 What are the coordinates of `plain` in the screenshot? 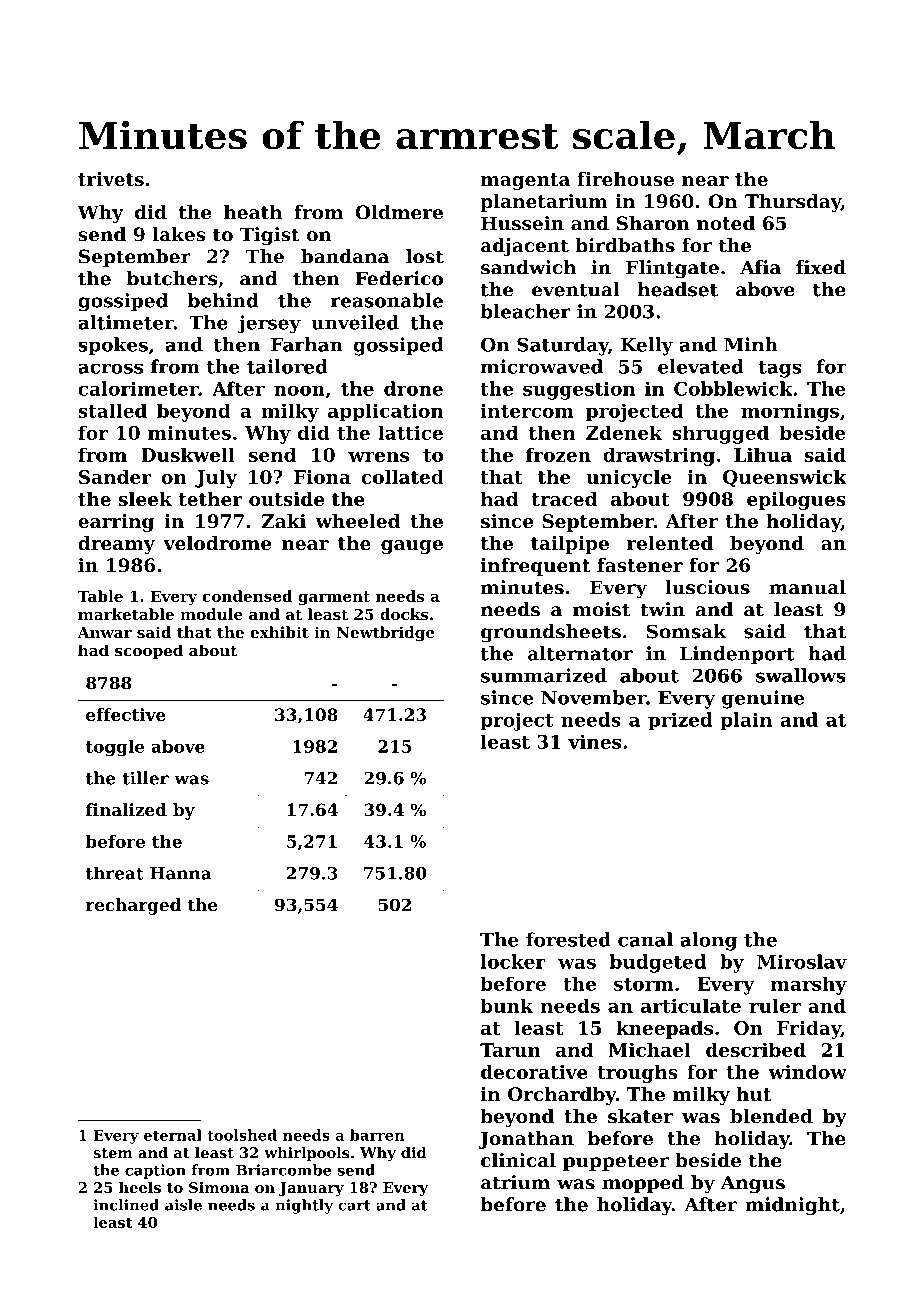 It's located at (746, 721).
